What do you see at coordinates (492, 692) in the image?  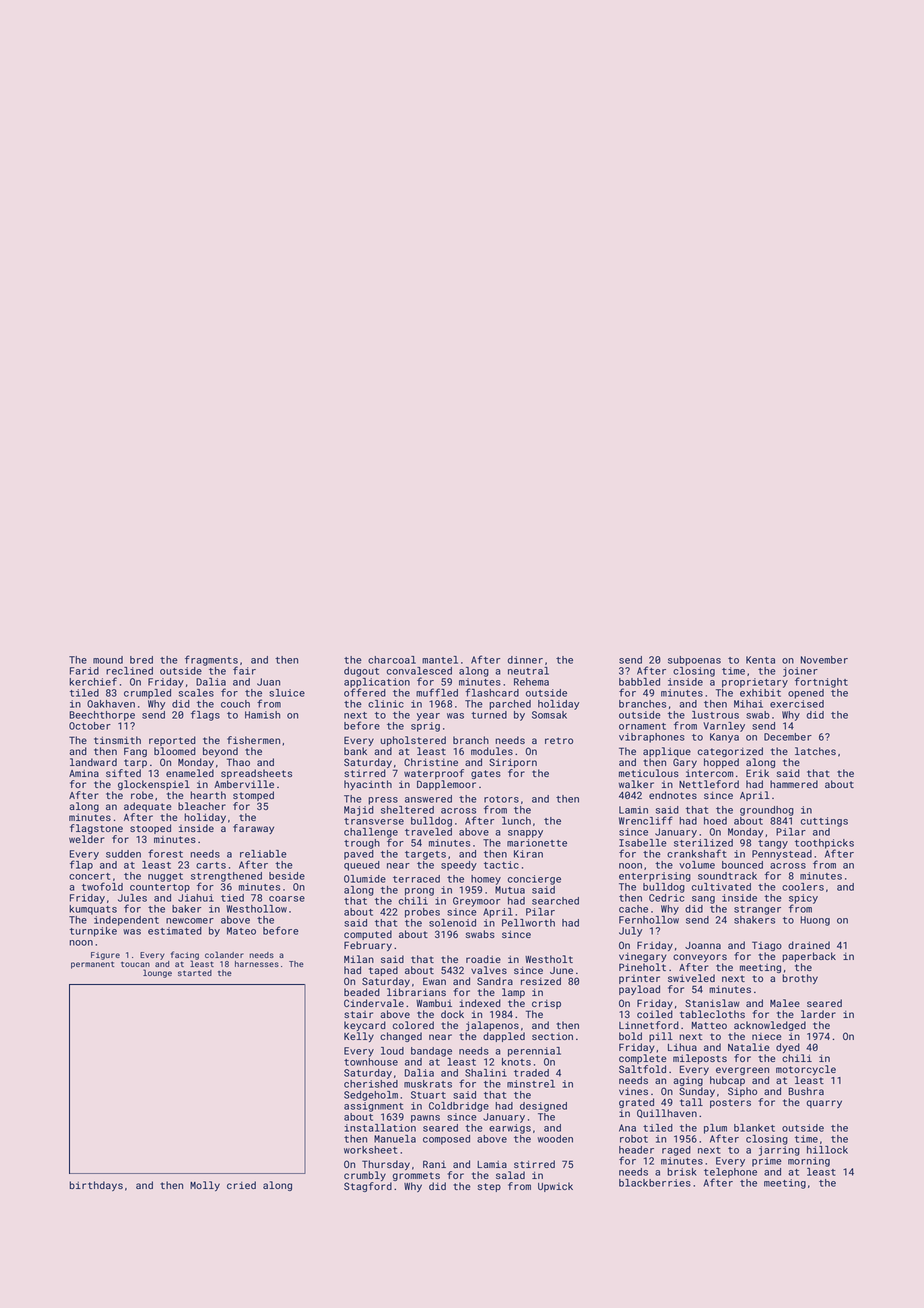 I see `flashcard` at bounding box center [492, 692].
